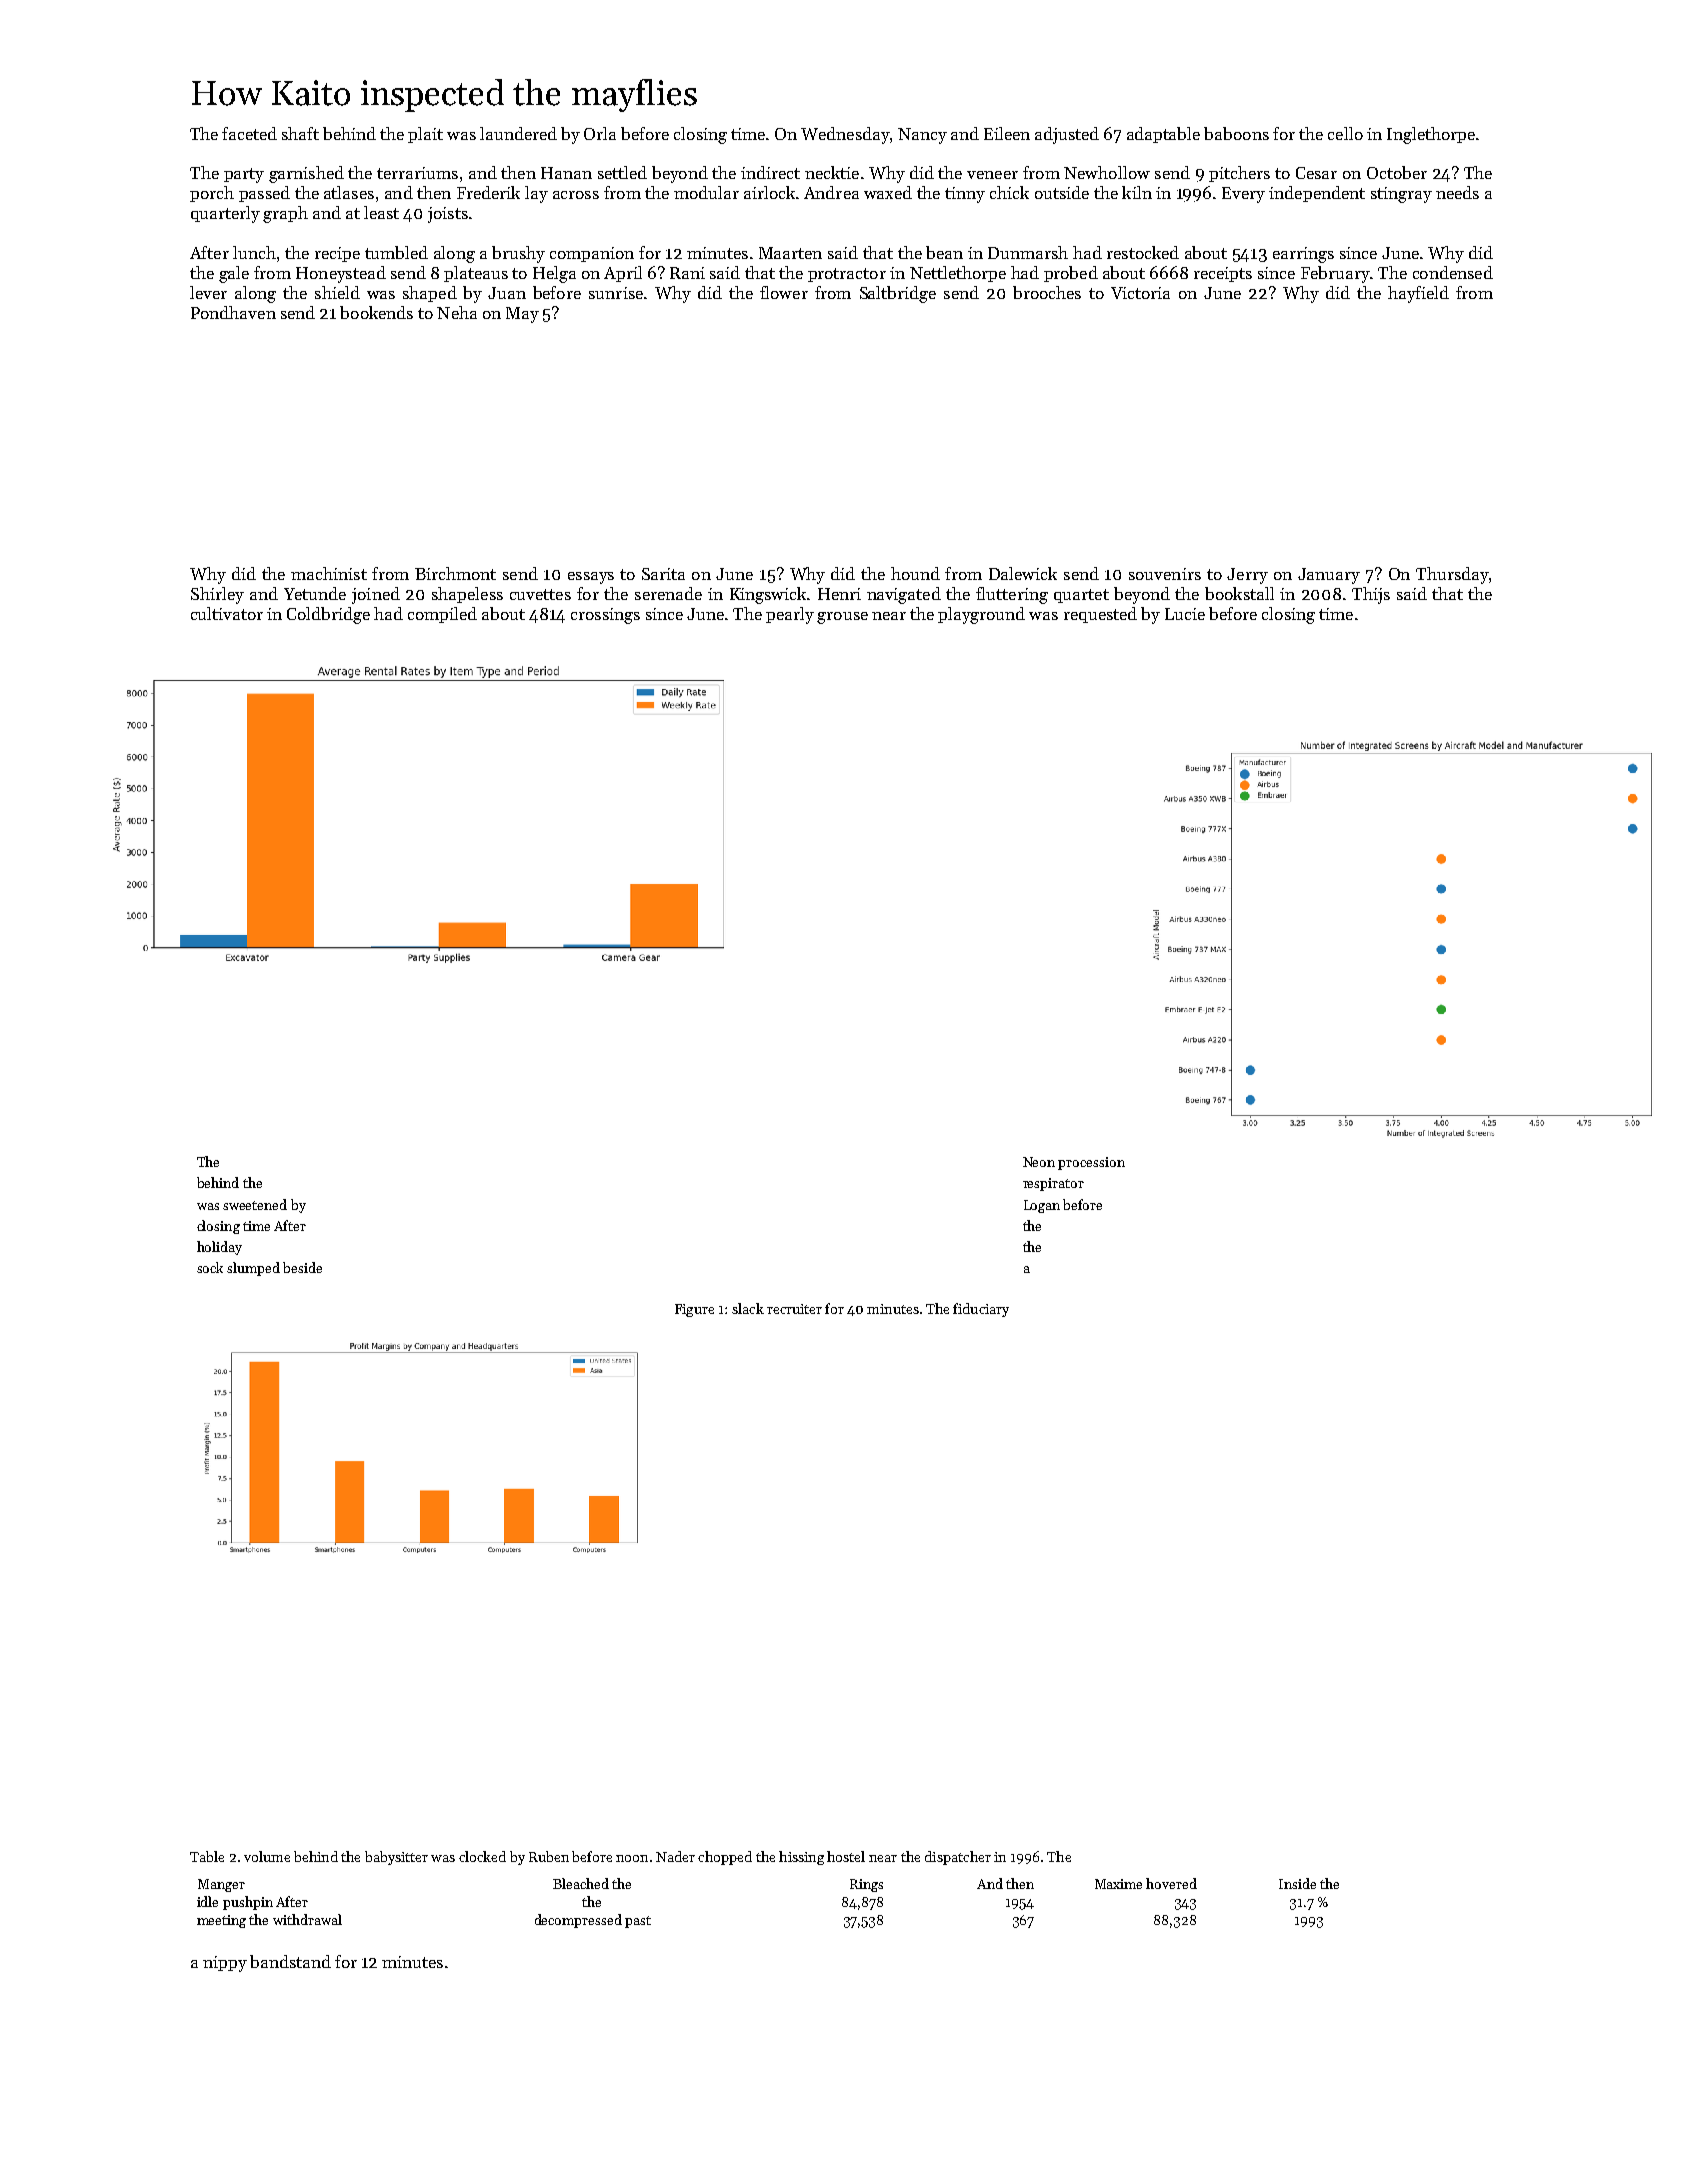 The height and width of the screenshot is (2178, 1683). Describe the element at coordinates (1007, 133) in the screenshot. I see `Eileen` at that location.
